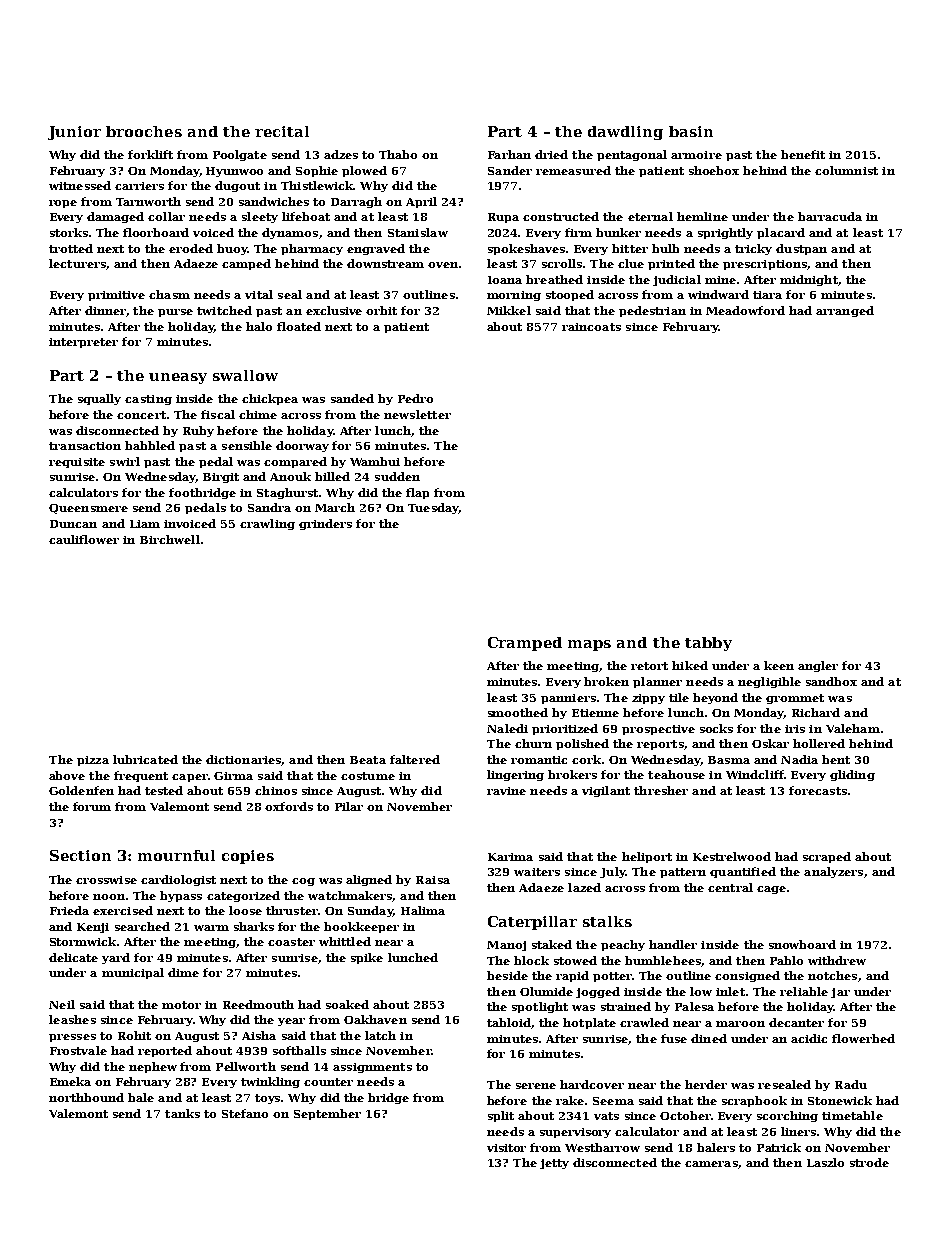 The width and height of the screenshot is (952, 1233). I want to click on gliding, so click(852, 775).
